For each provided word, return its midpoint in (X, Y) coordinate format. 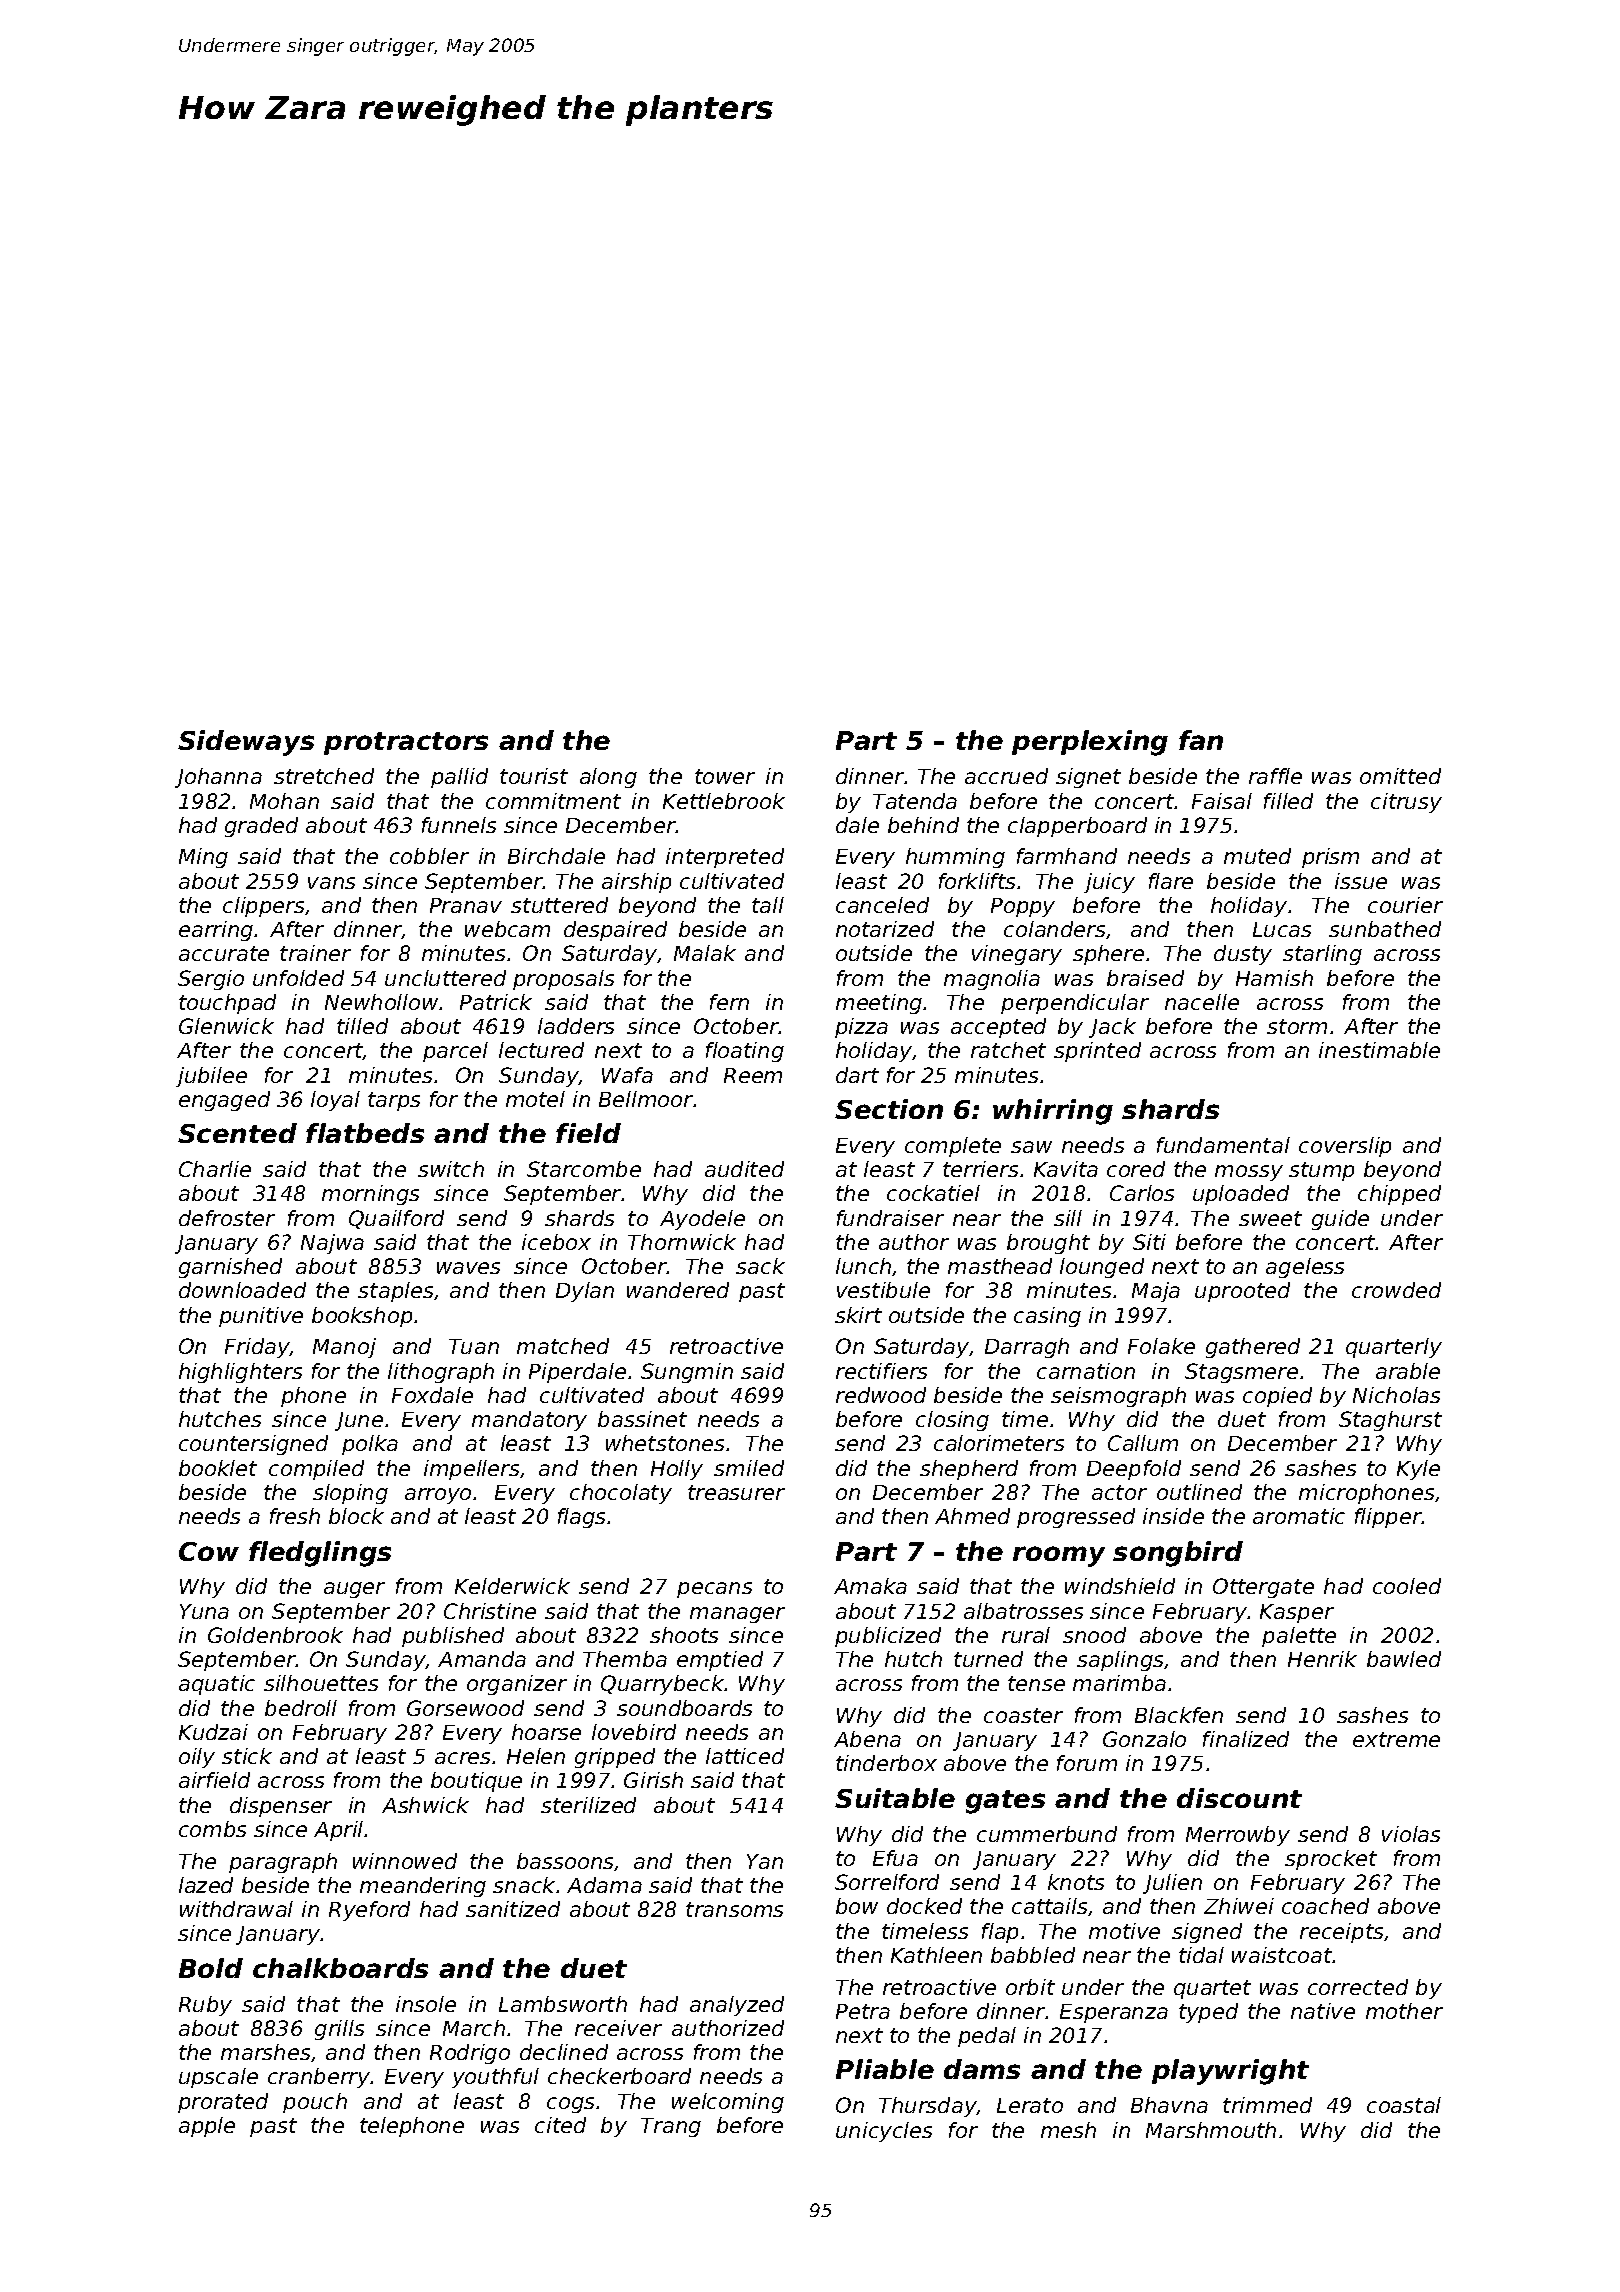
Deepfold (1134, 1470)
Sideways (246, 743)
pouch (315, 2103)
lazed (206, 1885)
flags (581, 1518)
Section (889, 1109)
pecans (714, 1590)
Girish (653, 1780)
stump (1321, 1171)
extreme (1396, 1739)
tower (725, 776)
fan (1201, 740)
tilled (362, 1026)
